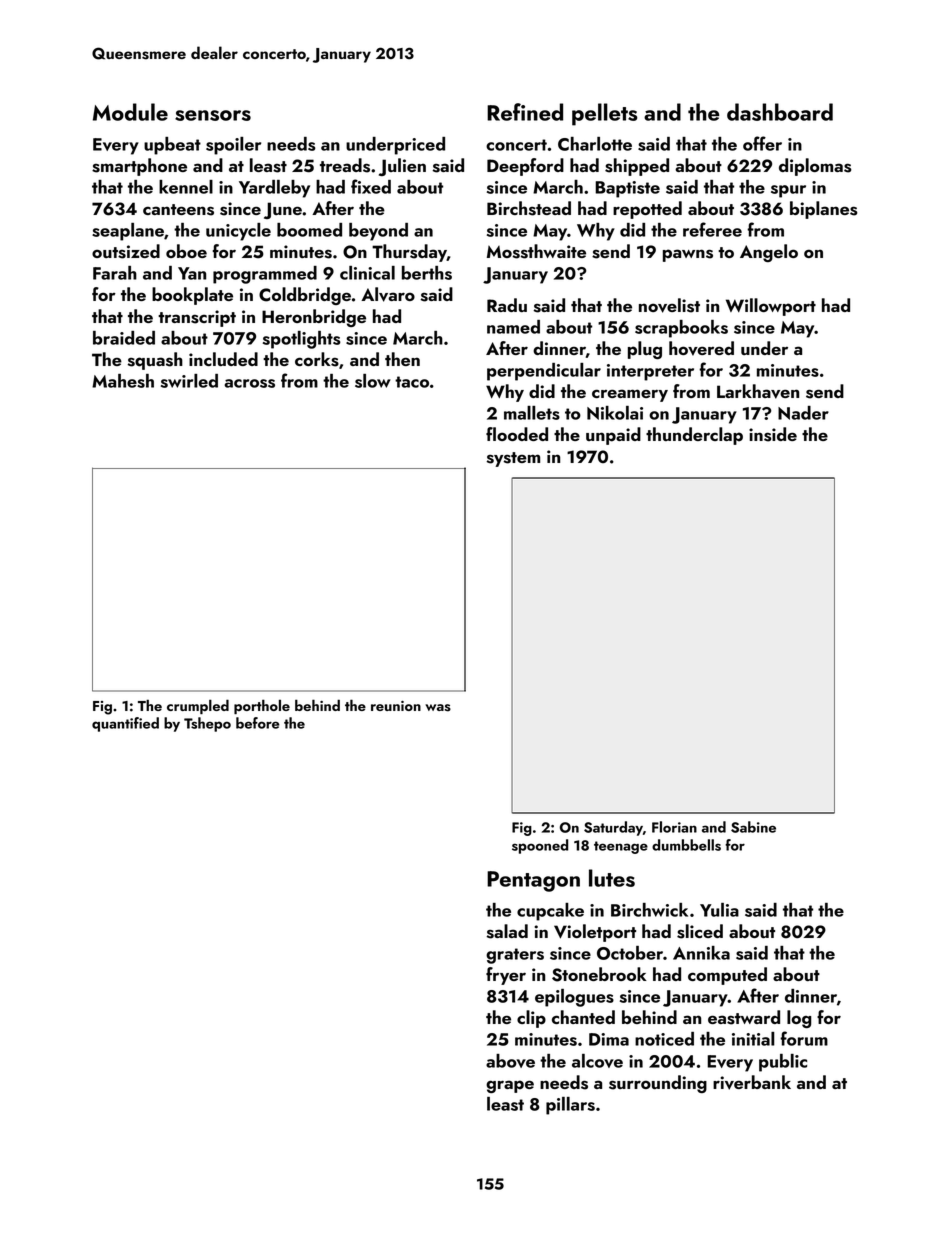 This screenshot has height=1233, width=952. What do you see at coordinates (510, 1086) in the screenshot?
I see `grape` at bounding box center [510, 1086].
